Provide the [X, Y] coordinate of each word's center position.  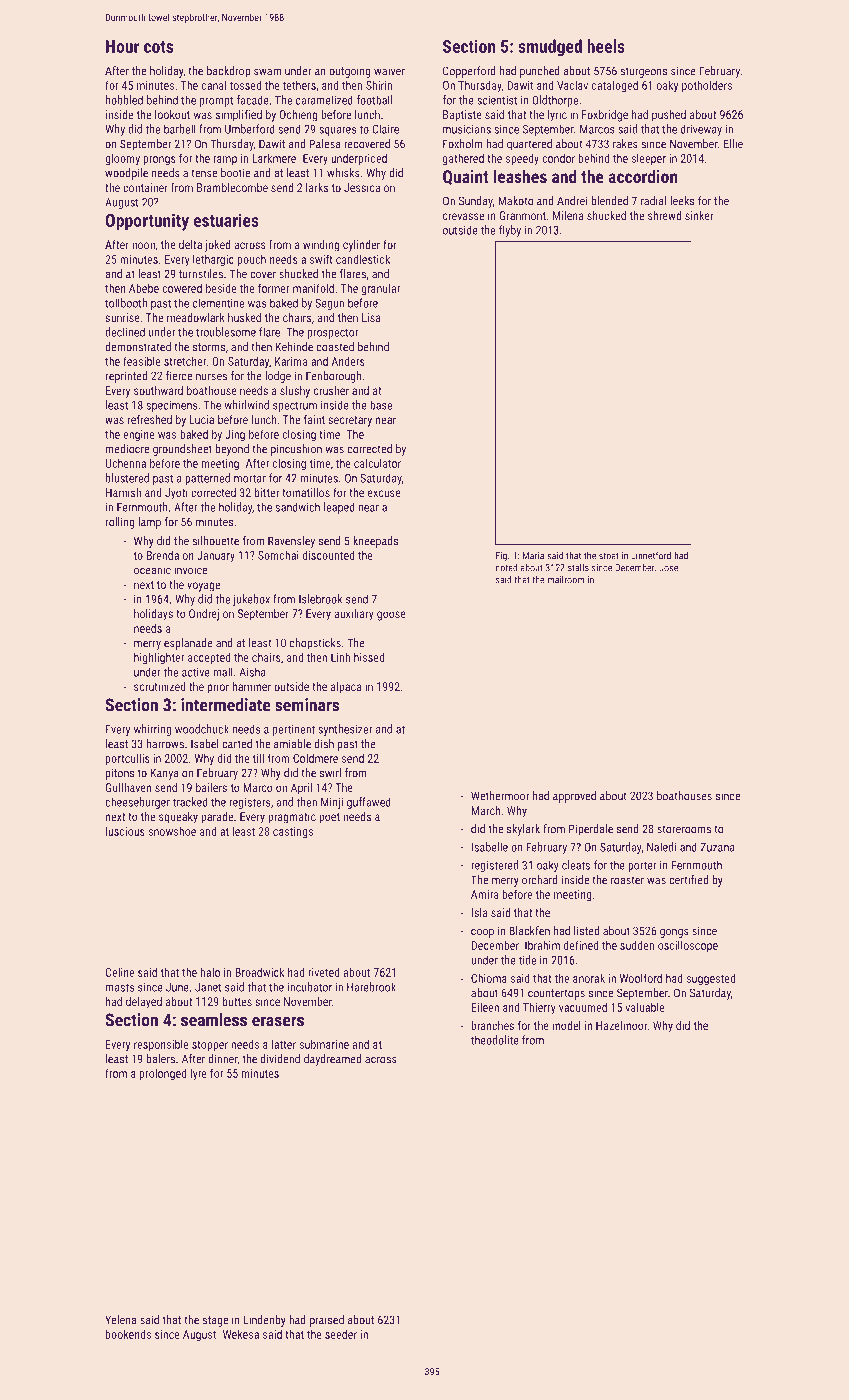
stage [215, 1321]
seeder [341, 1334]
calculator [377, 463]
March [485, 810]
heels [606, 46]
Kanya [165, 774]
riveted [324, 972]
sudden [637, 945]
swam [267, 72]
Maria [533, 556]
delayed [144, 1003]
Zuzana [718, 847]
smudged [550, 48]
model [566, 1025]
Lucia [202, 419]
